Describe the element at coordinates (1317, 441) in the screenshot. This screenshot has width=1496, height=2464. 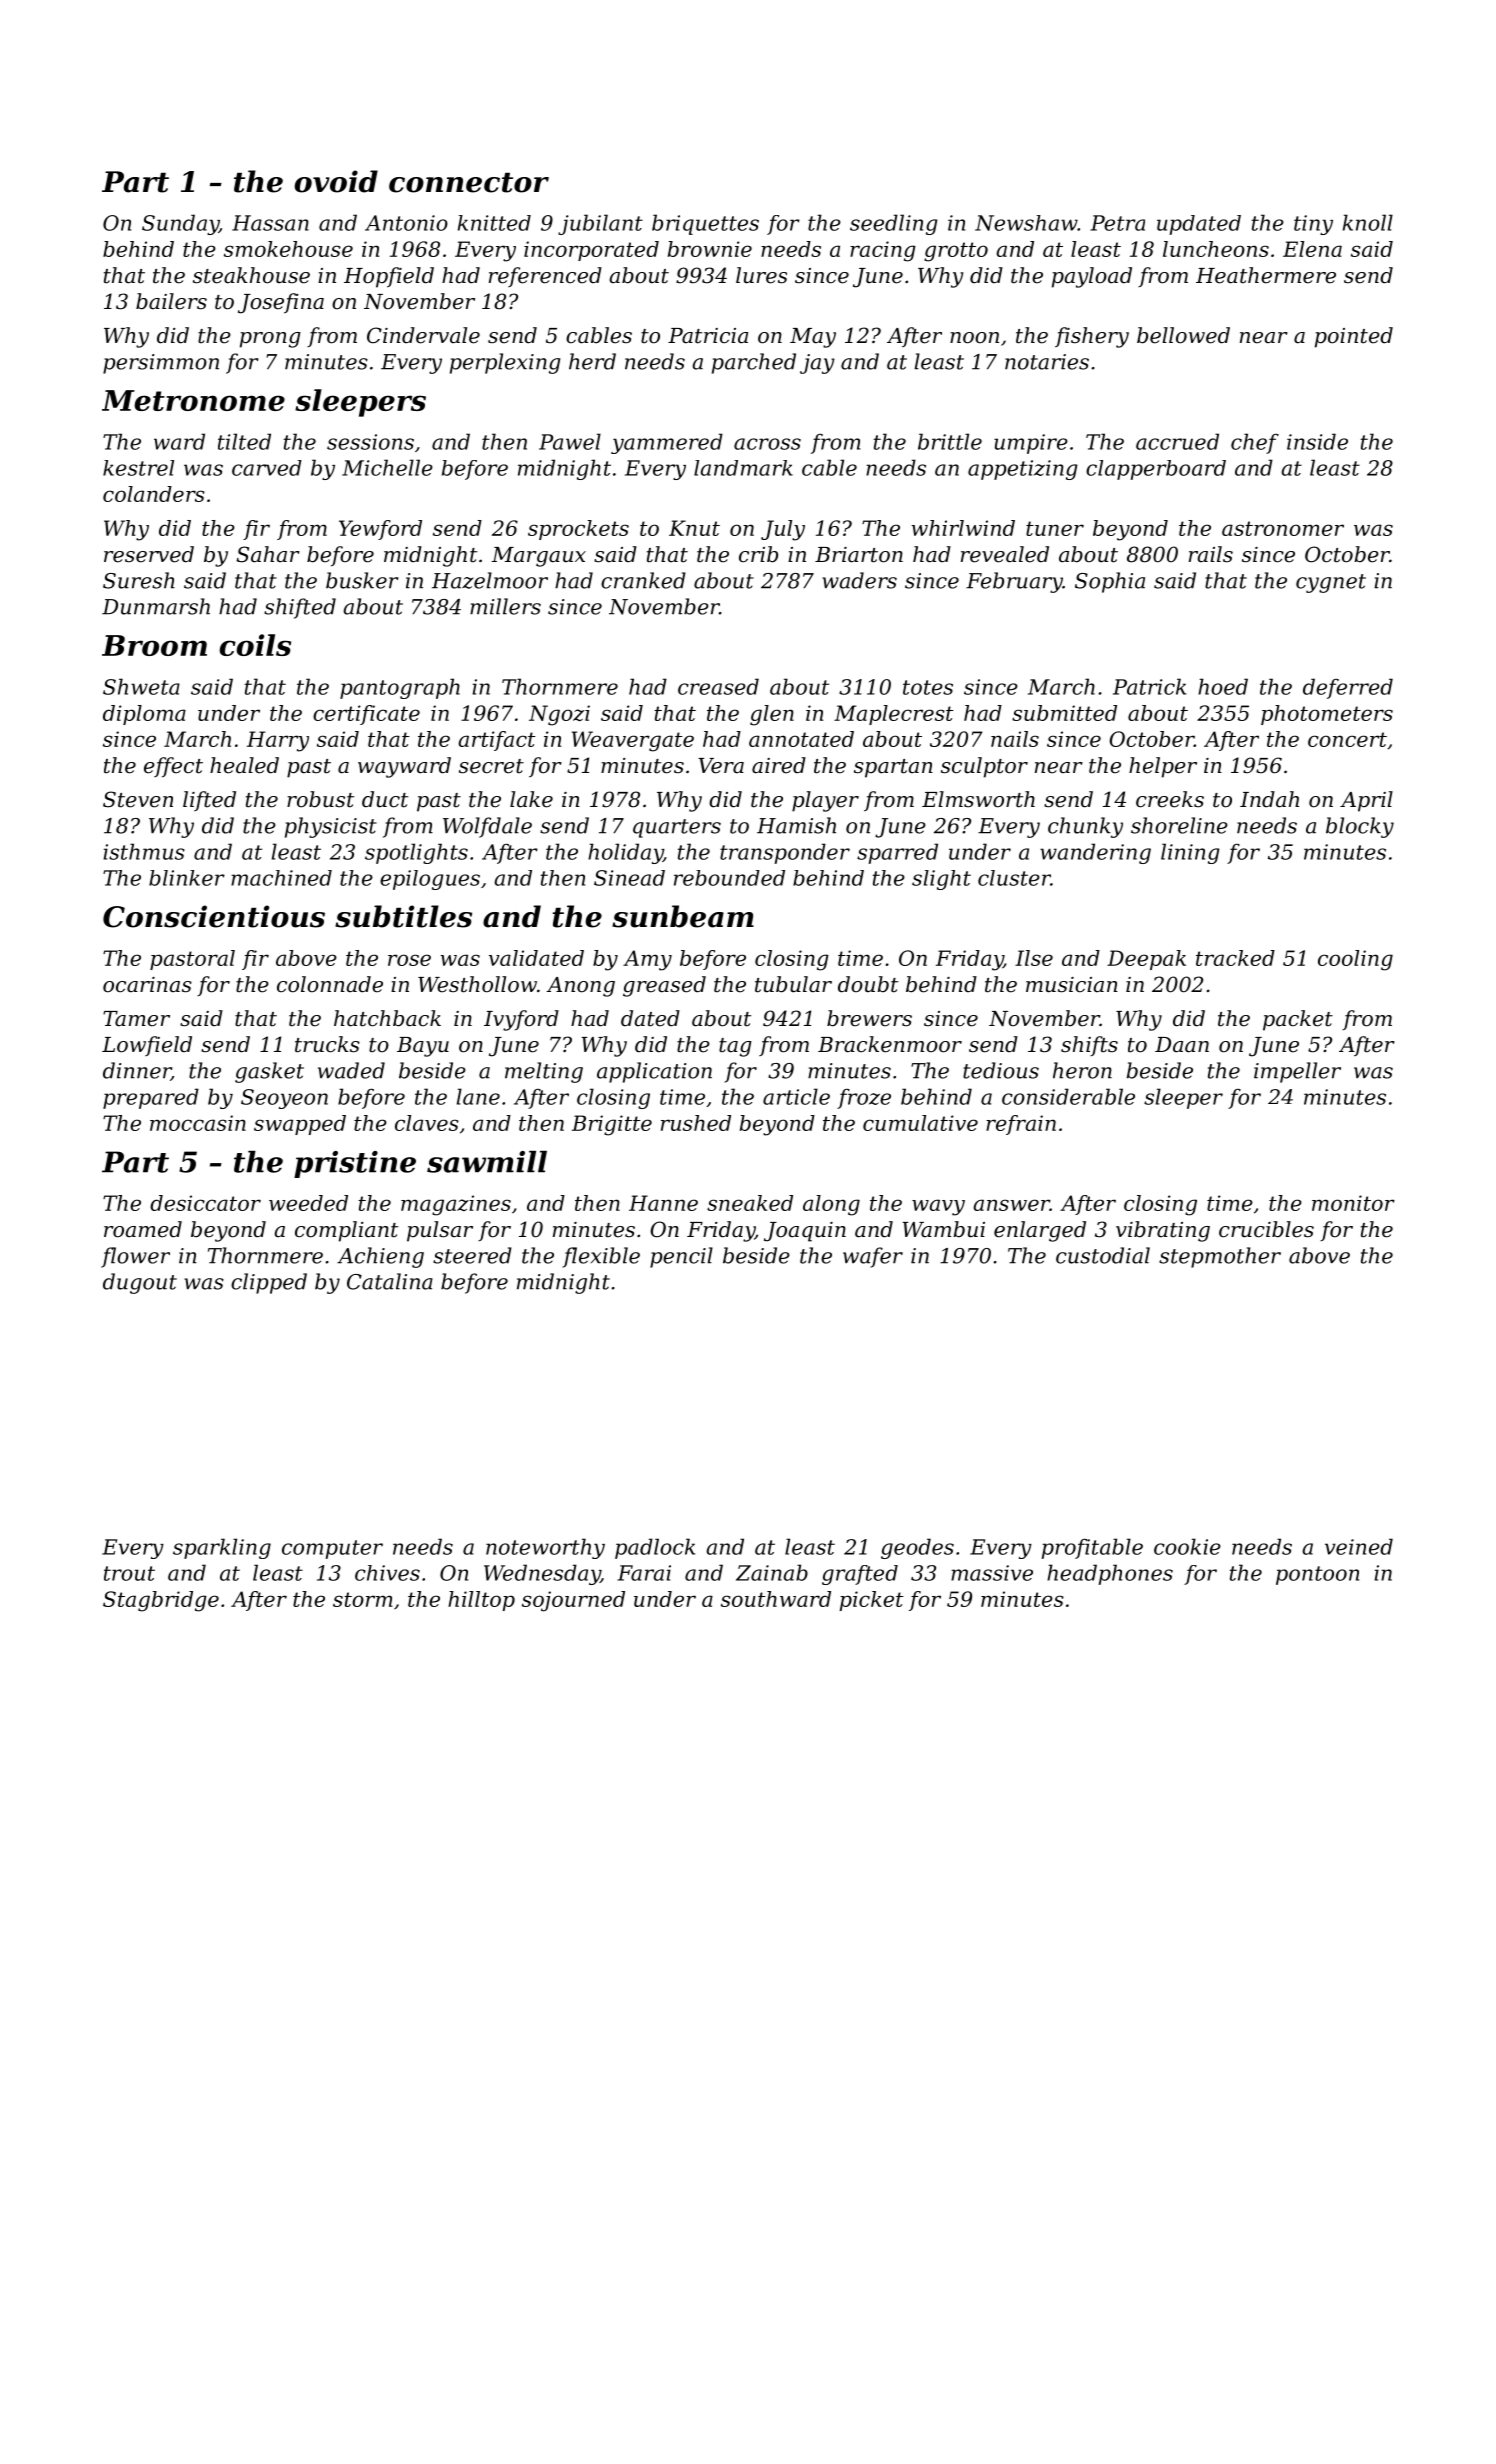
I see `inside` at that location.
